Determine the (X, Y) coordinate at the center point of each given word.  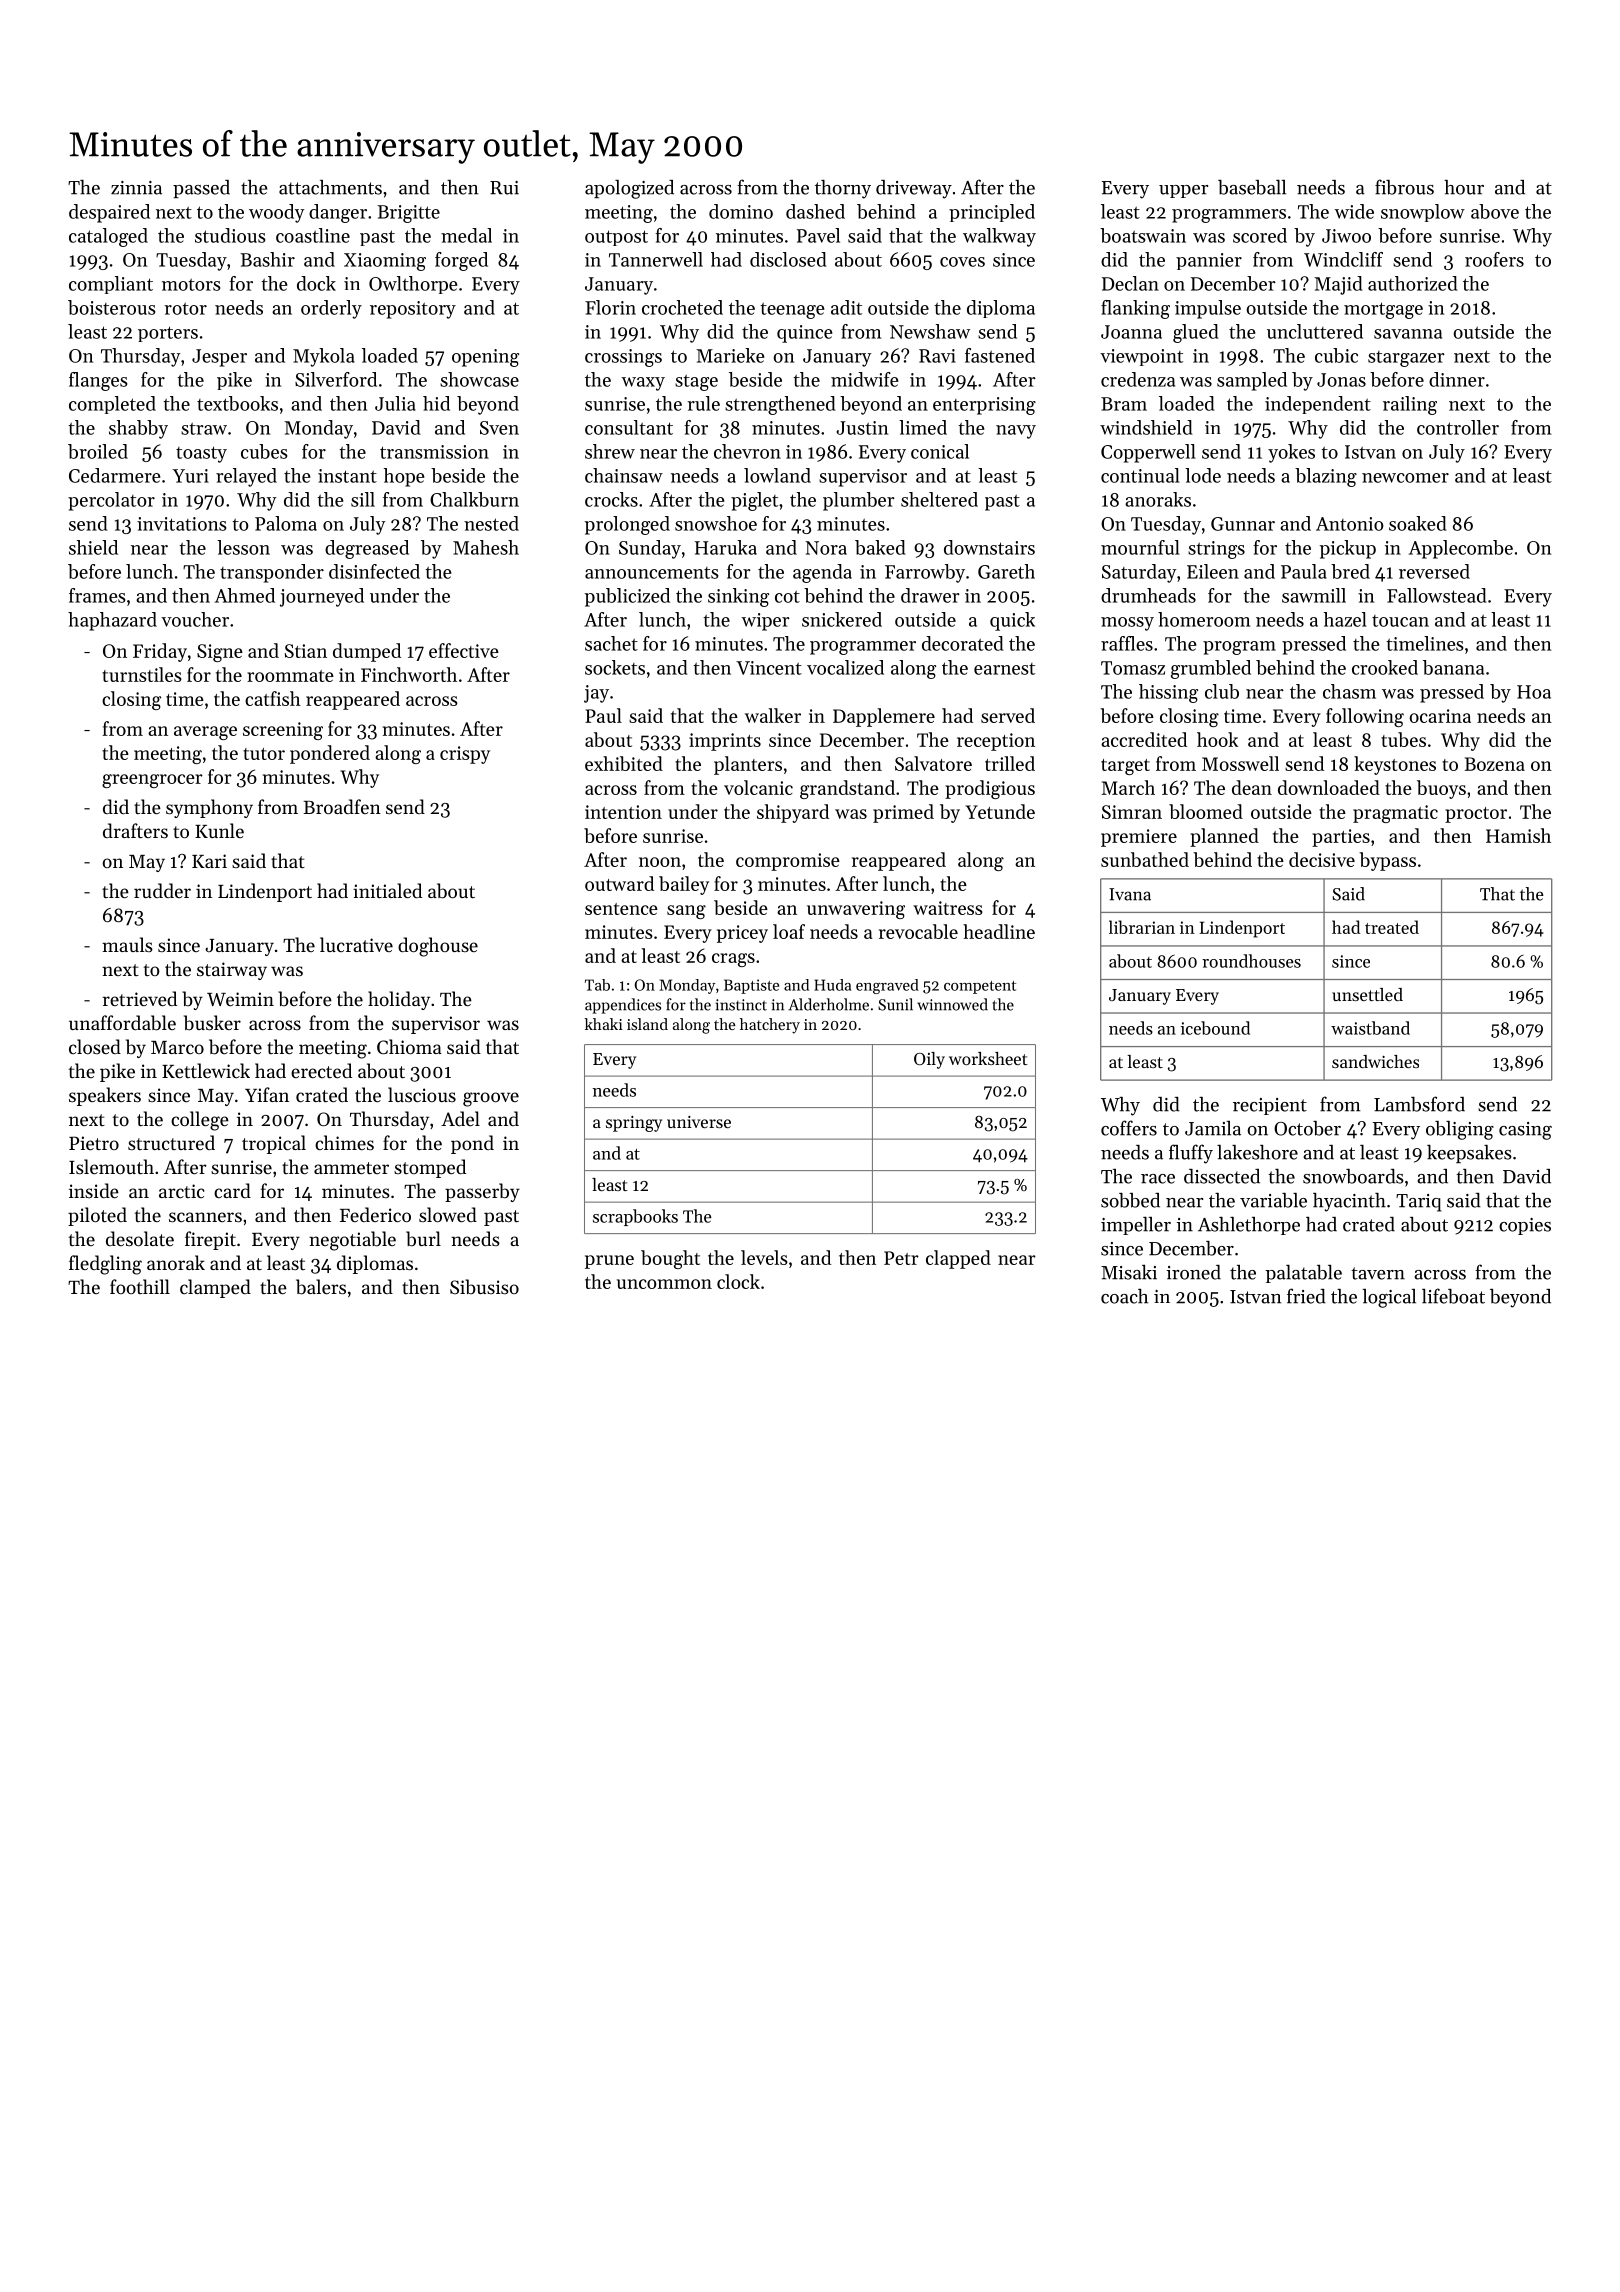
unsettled (1367, 994)
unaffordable (122, 1023)
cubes (264, 451)
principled (992, 213)
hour (1464, 187)
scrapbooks (635, 1217)
